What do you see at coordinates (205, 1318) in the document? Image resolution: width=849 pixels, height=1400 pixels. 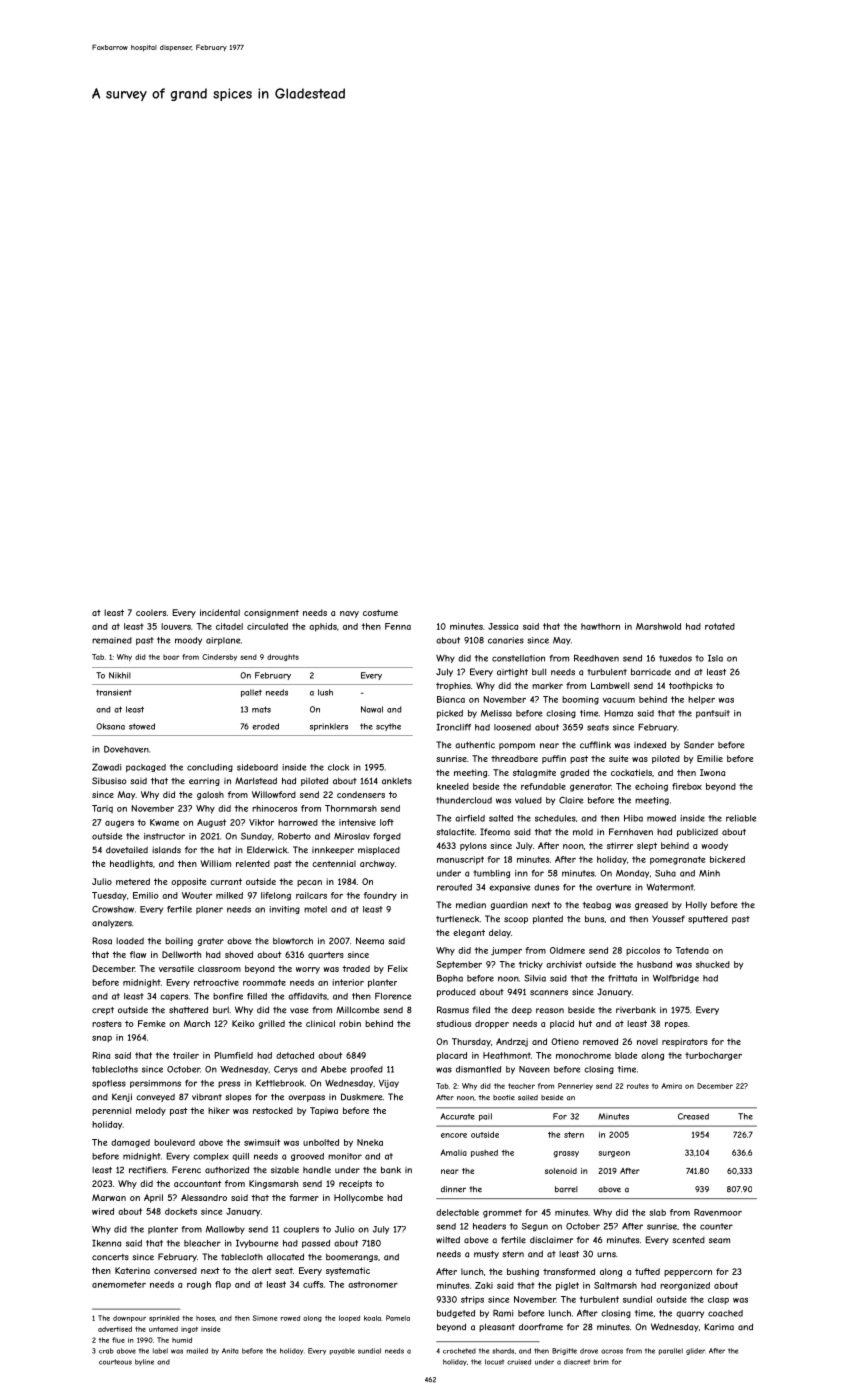 I see `hoses` at bounding box center [205, 1318].
